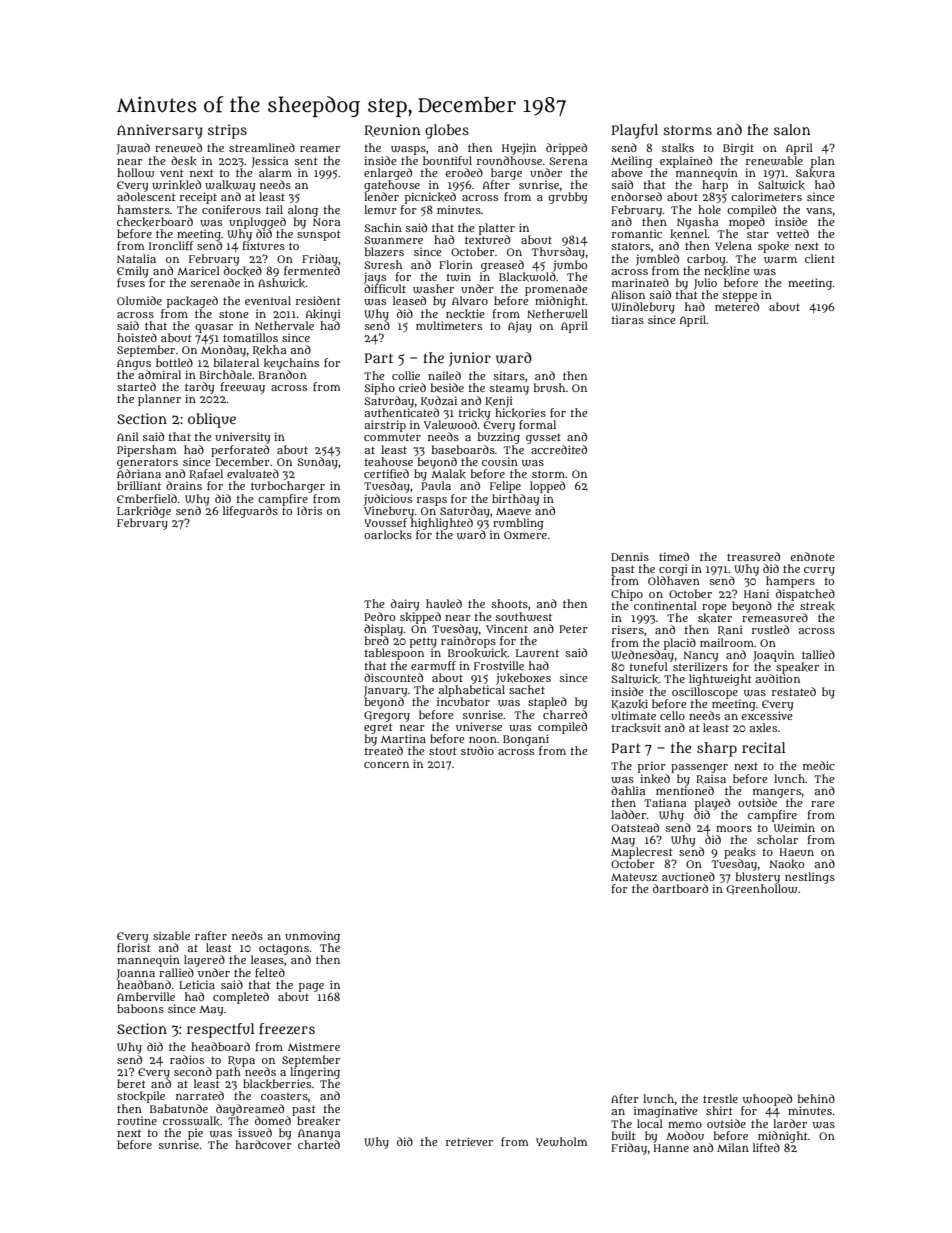 Image resolution: width=952 pixels, height=1233 pixels. What do you see at coordinates (143, 209) in the page?
I see `hamsters` at bounding box center [143, 209].
